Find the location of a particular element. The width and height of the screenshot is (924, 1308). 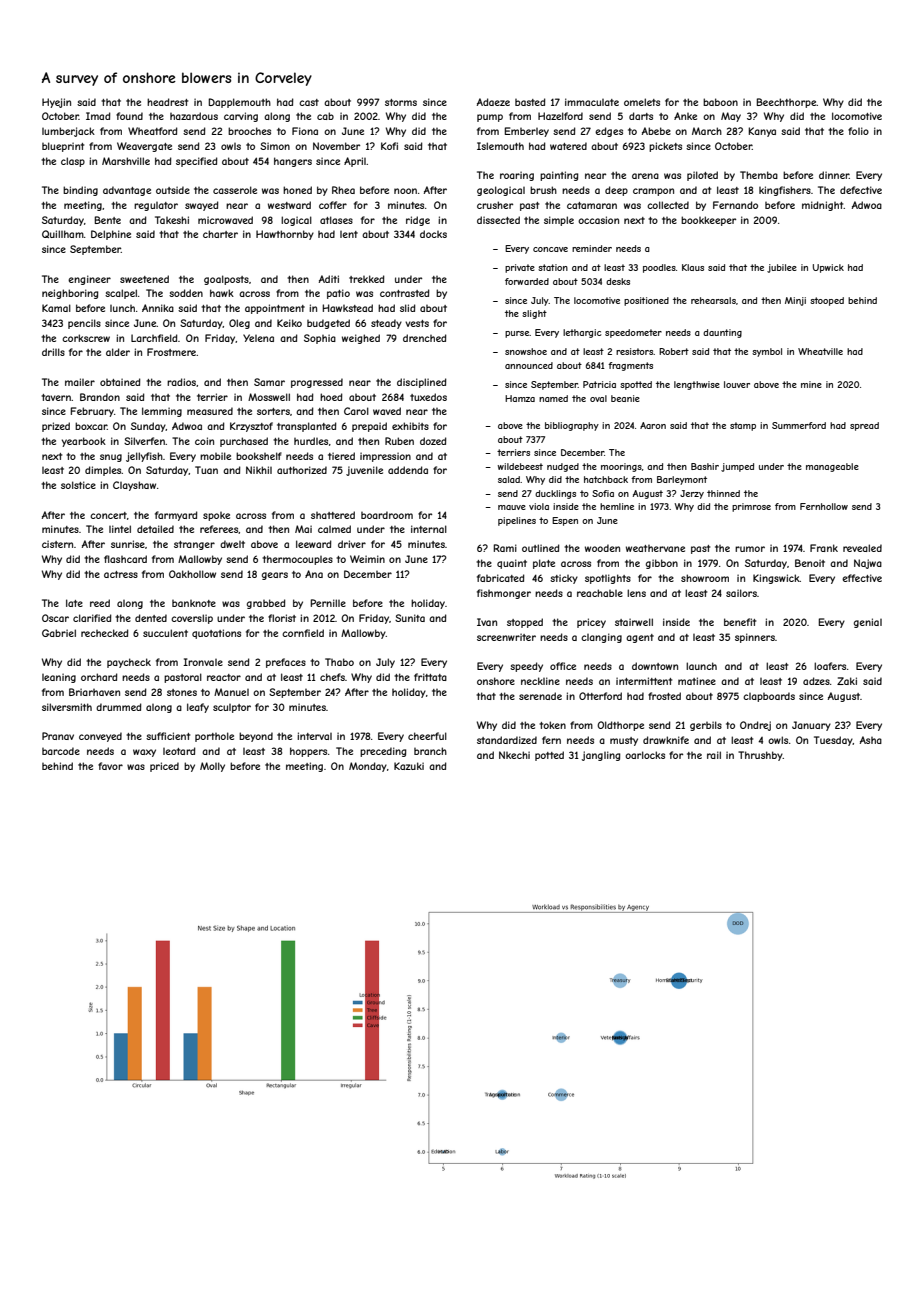

speedometer is located at coordinates (633, 333).
